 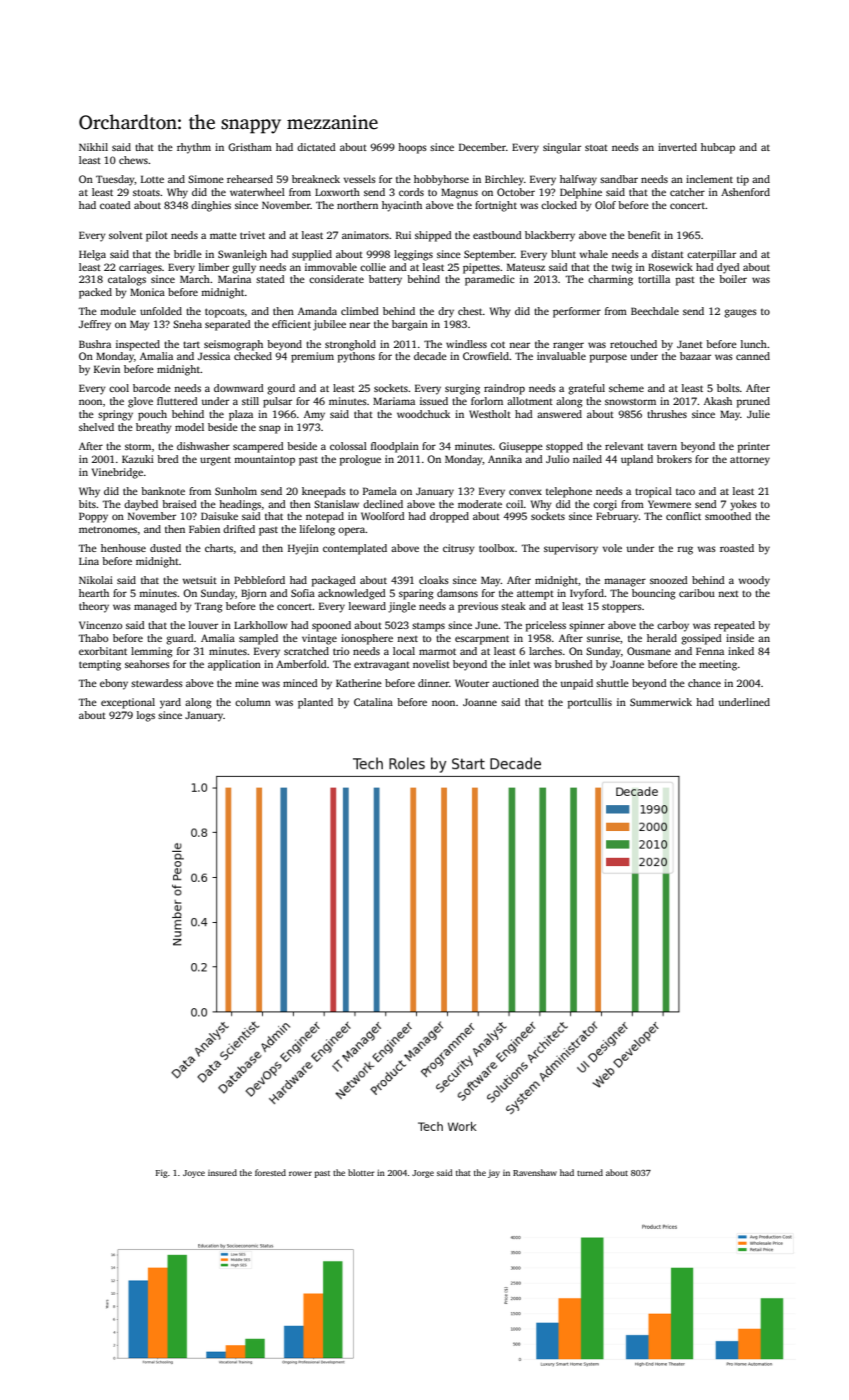 What do you see at coordinates (515, 683) in the screenshot?
I see `auctioned` at bounding box center [515, 683].
